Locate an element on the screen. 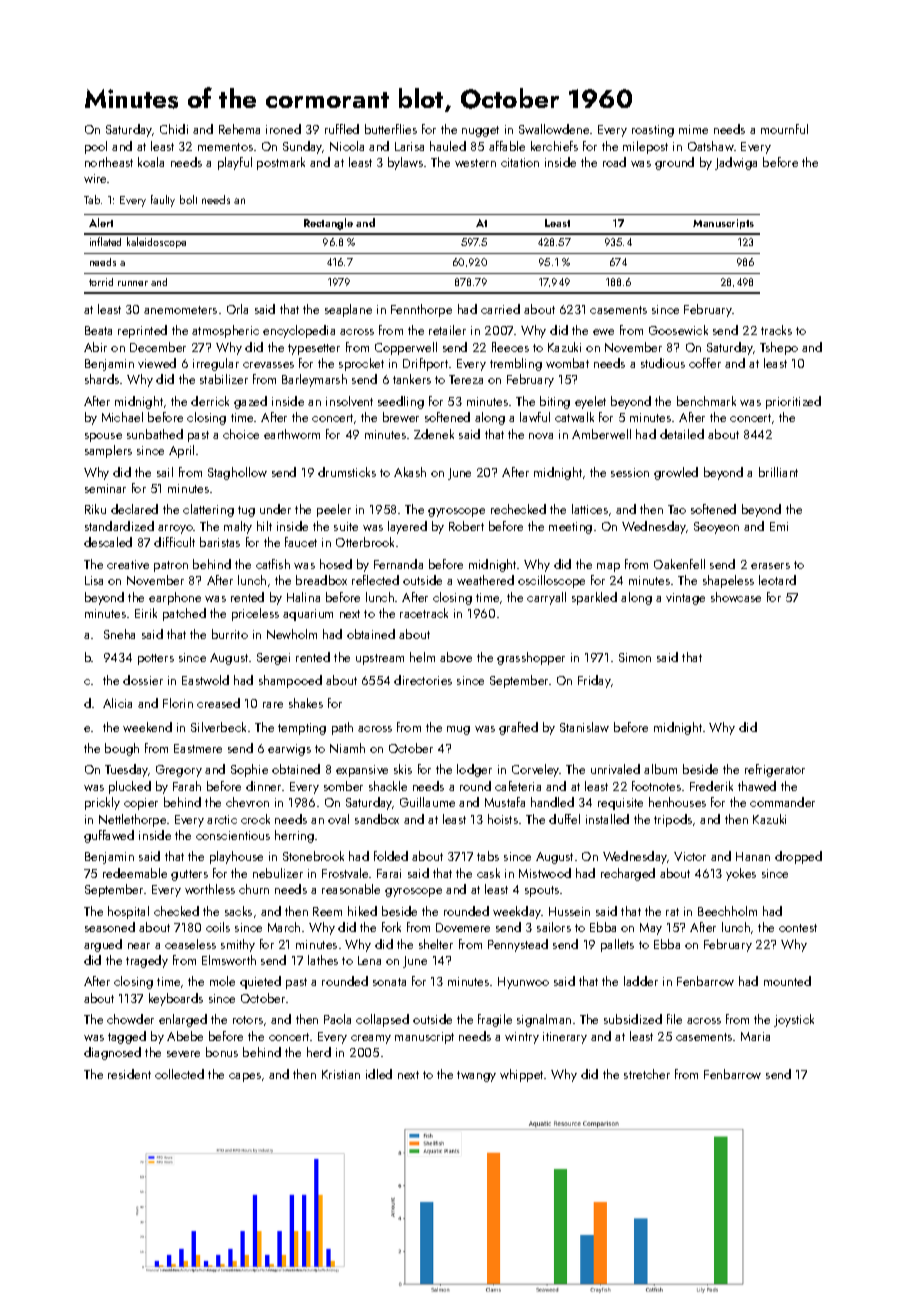 The image size is (908, 1316). chowder is located at coordinates (130, 1019).
